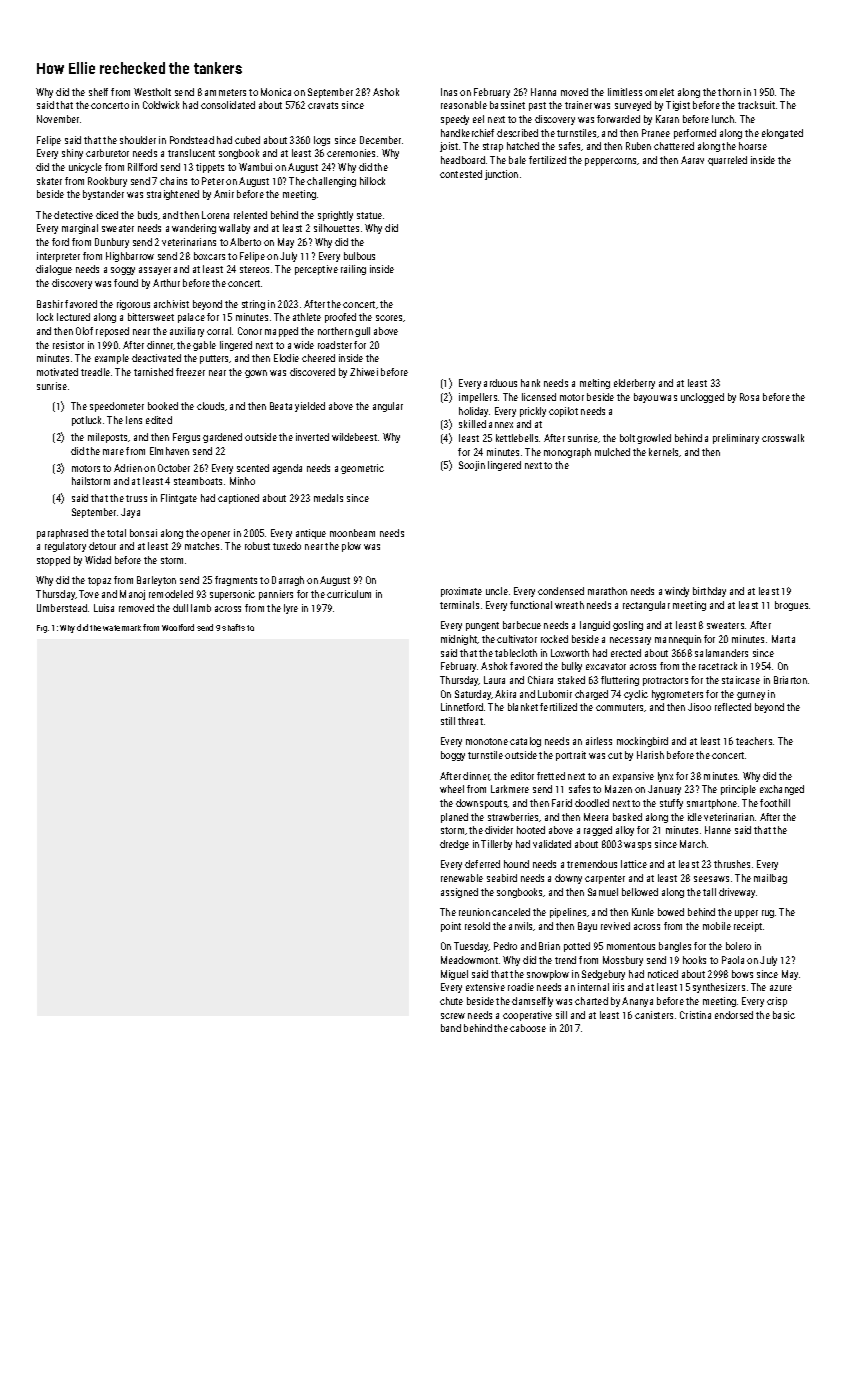 The width and height of the image is (849, 1400). I want to click on airless, so click(599, 741).
